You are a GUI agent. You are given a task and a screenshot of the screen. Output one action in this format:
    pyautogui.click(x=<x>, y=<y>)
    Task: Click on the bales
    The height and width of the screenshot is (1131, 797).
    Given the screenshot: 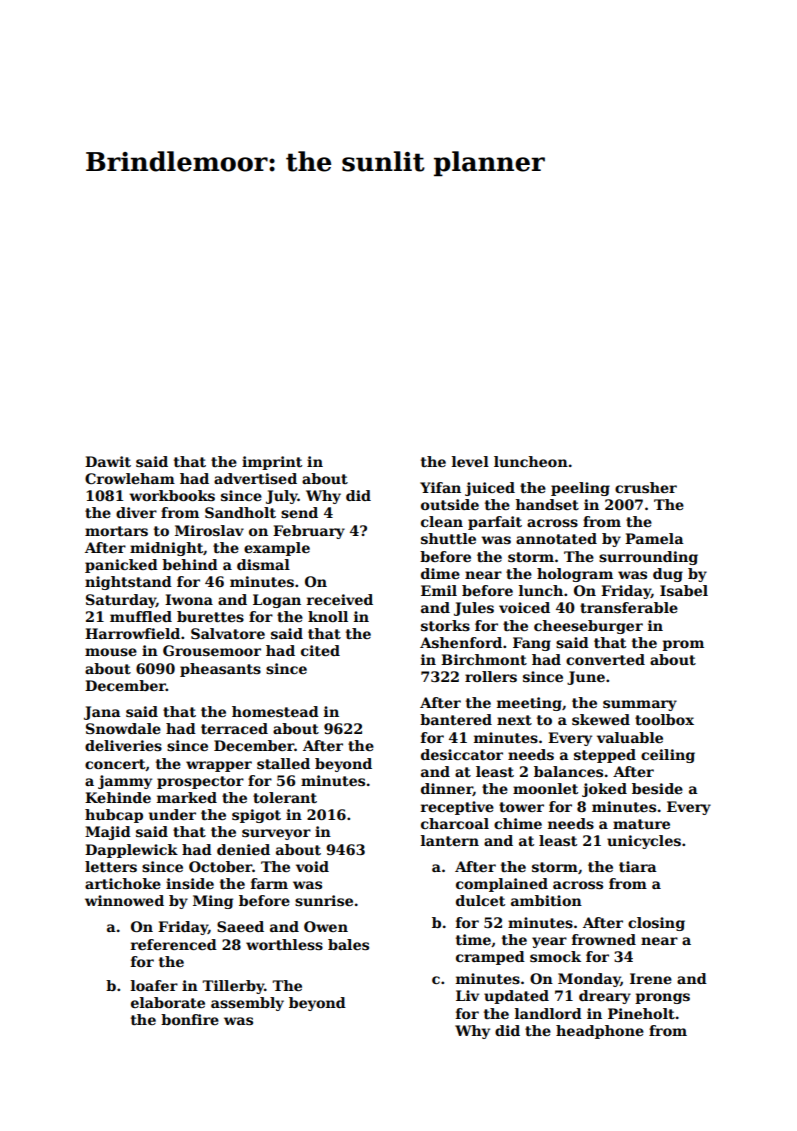 What is the action you would take?
    pyautogui.click(x=348, y=944)
